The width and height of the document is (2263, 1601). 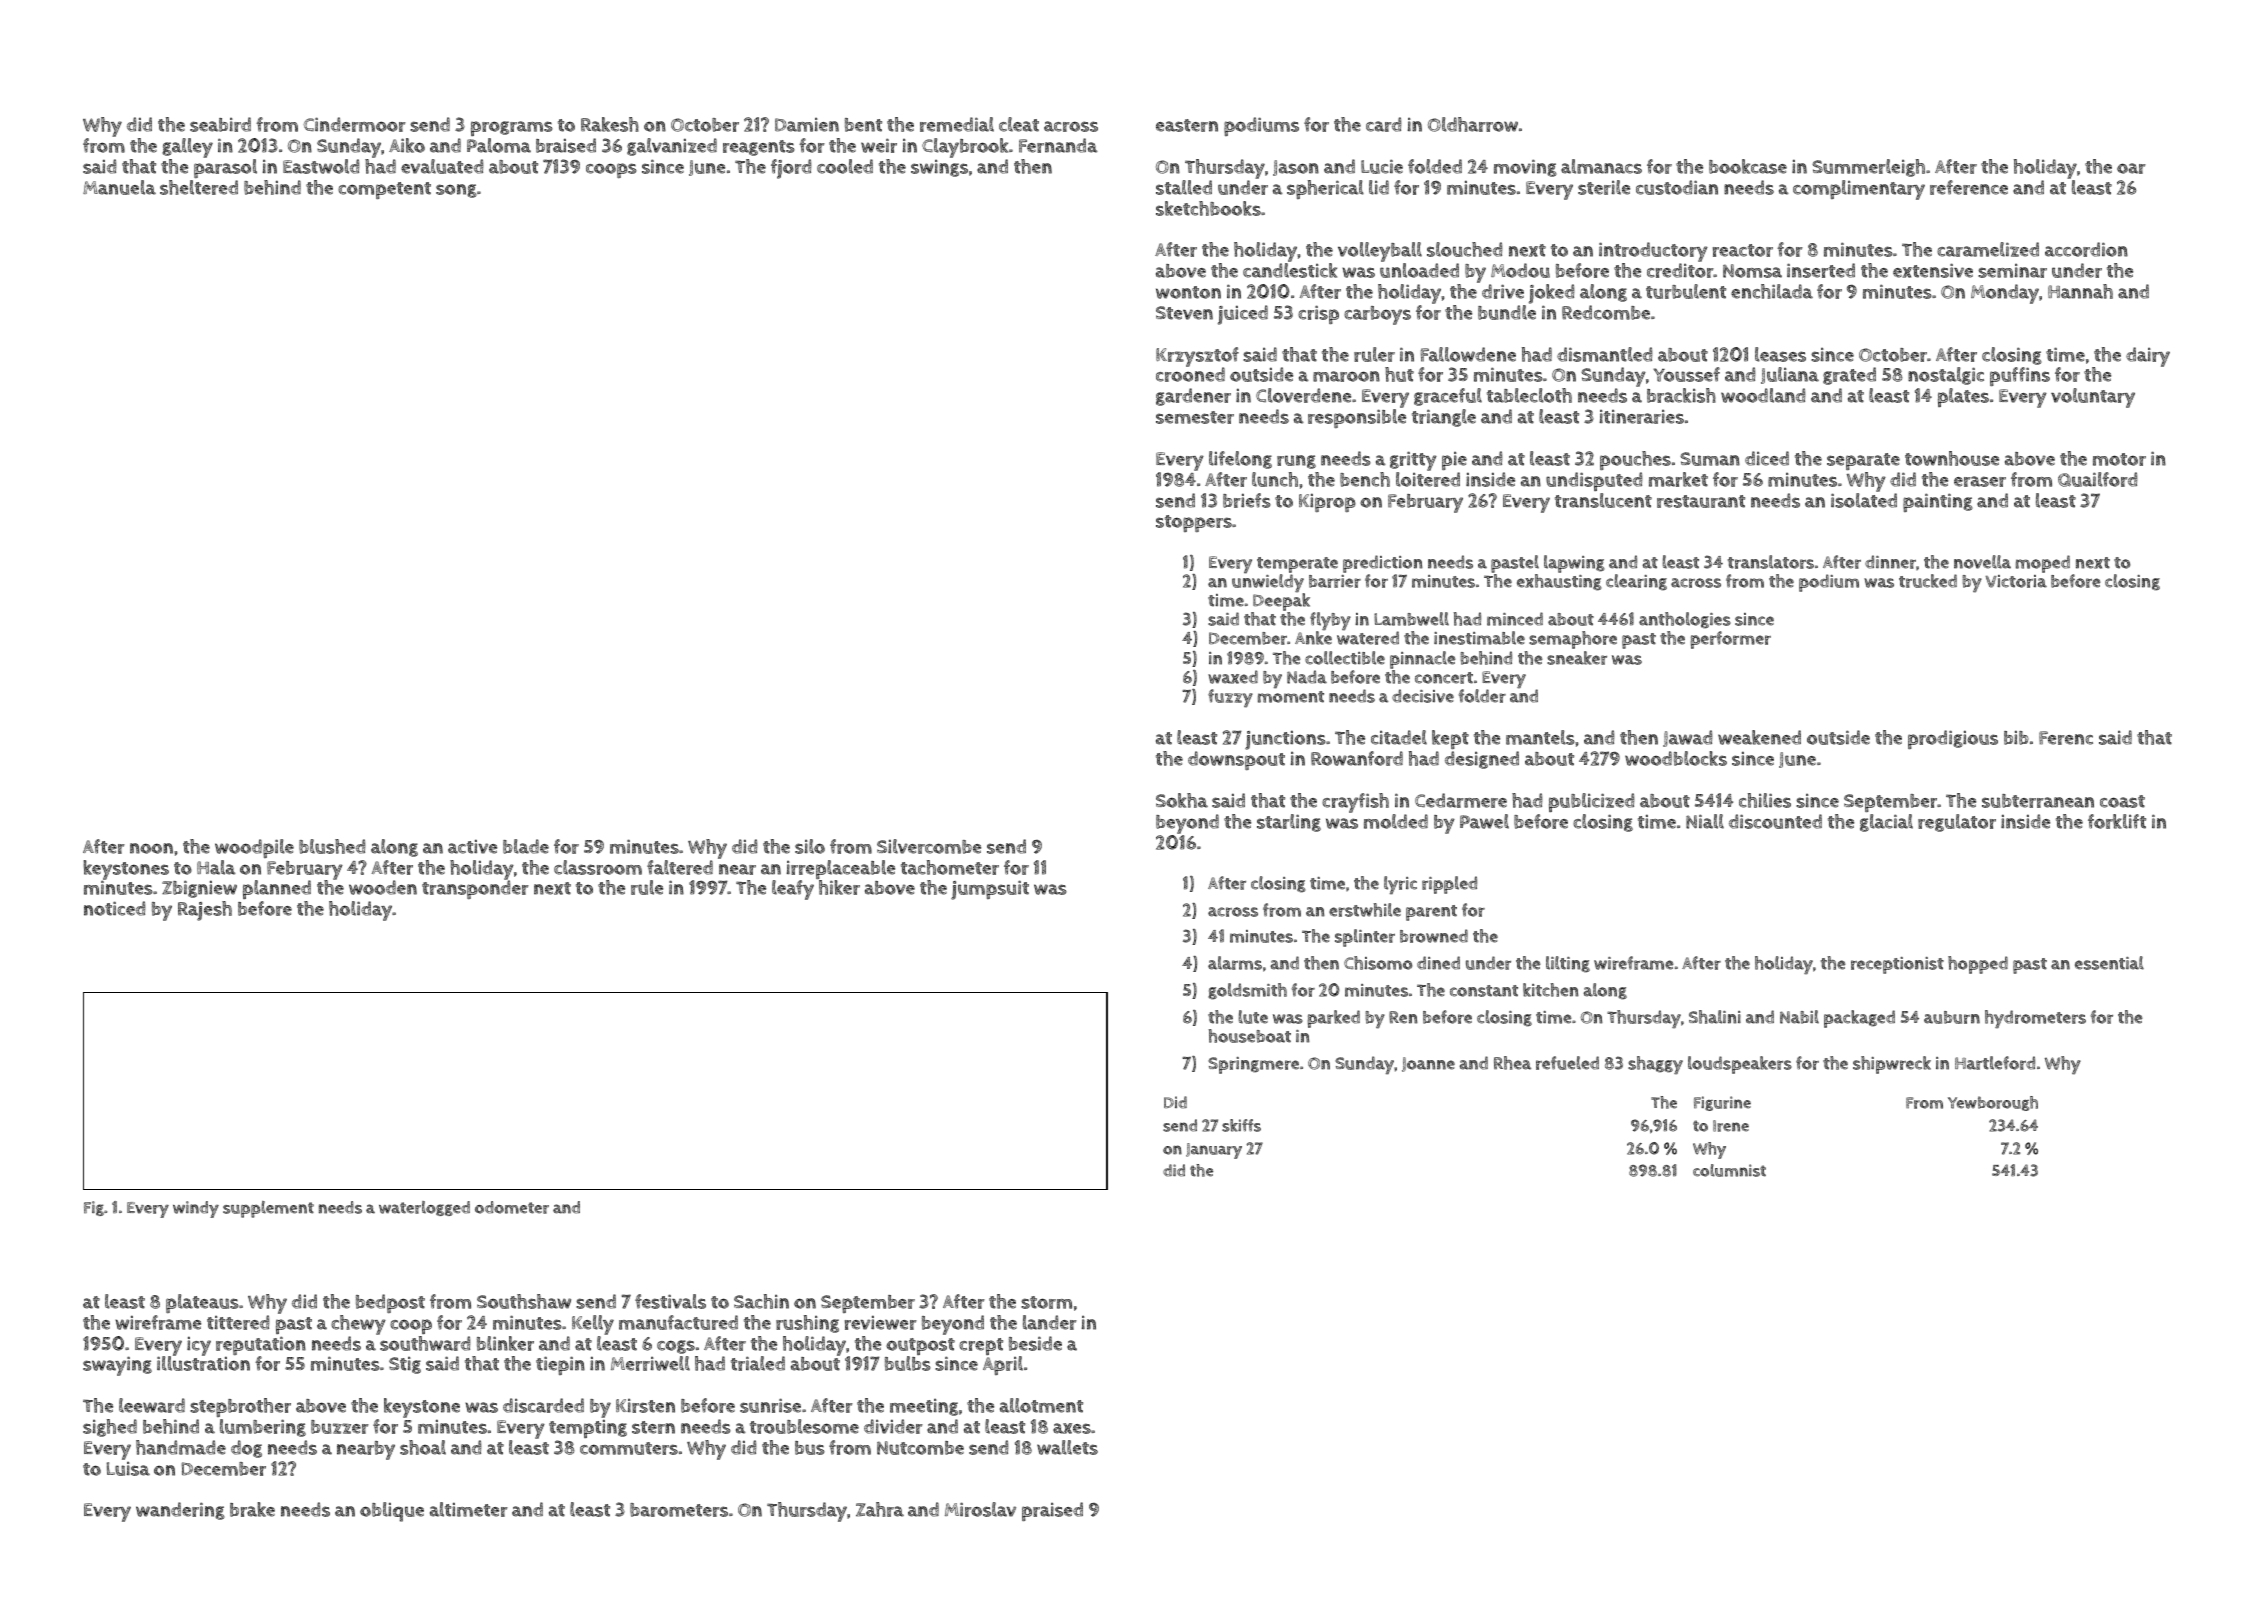 What do you see at coordinates (119, 187) in the document?
I see `Manuela` at bounding box center [119, 187].
